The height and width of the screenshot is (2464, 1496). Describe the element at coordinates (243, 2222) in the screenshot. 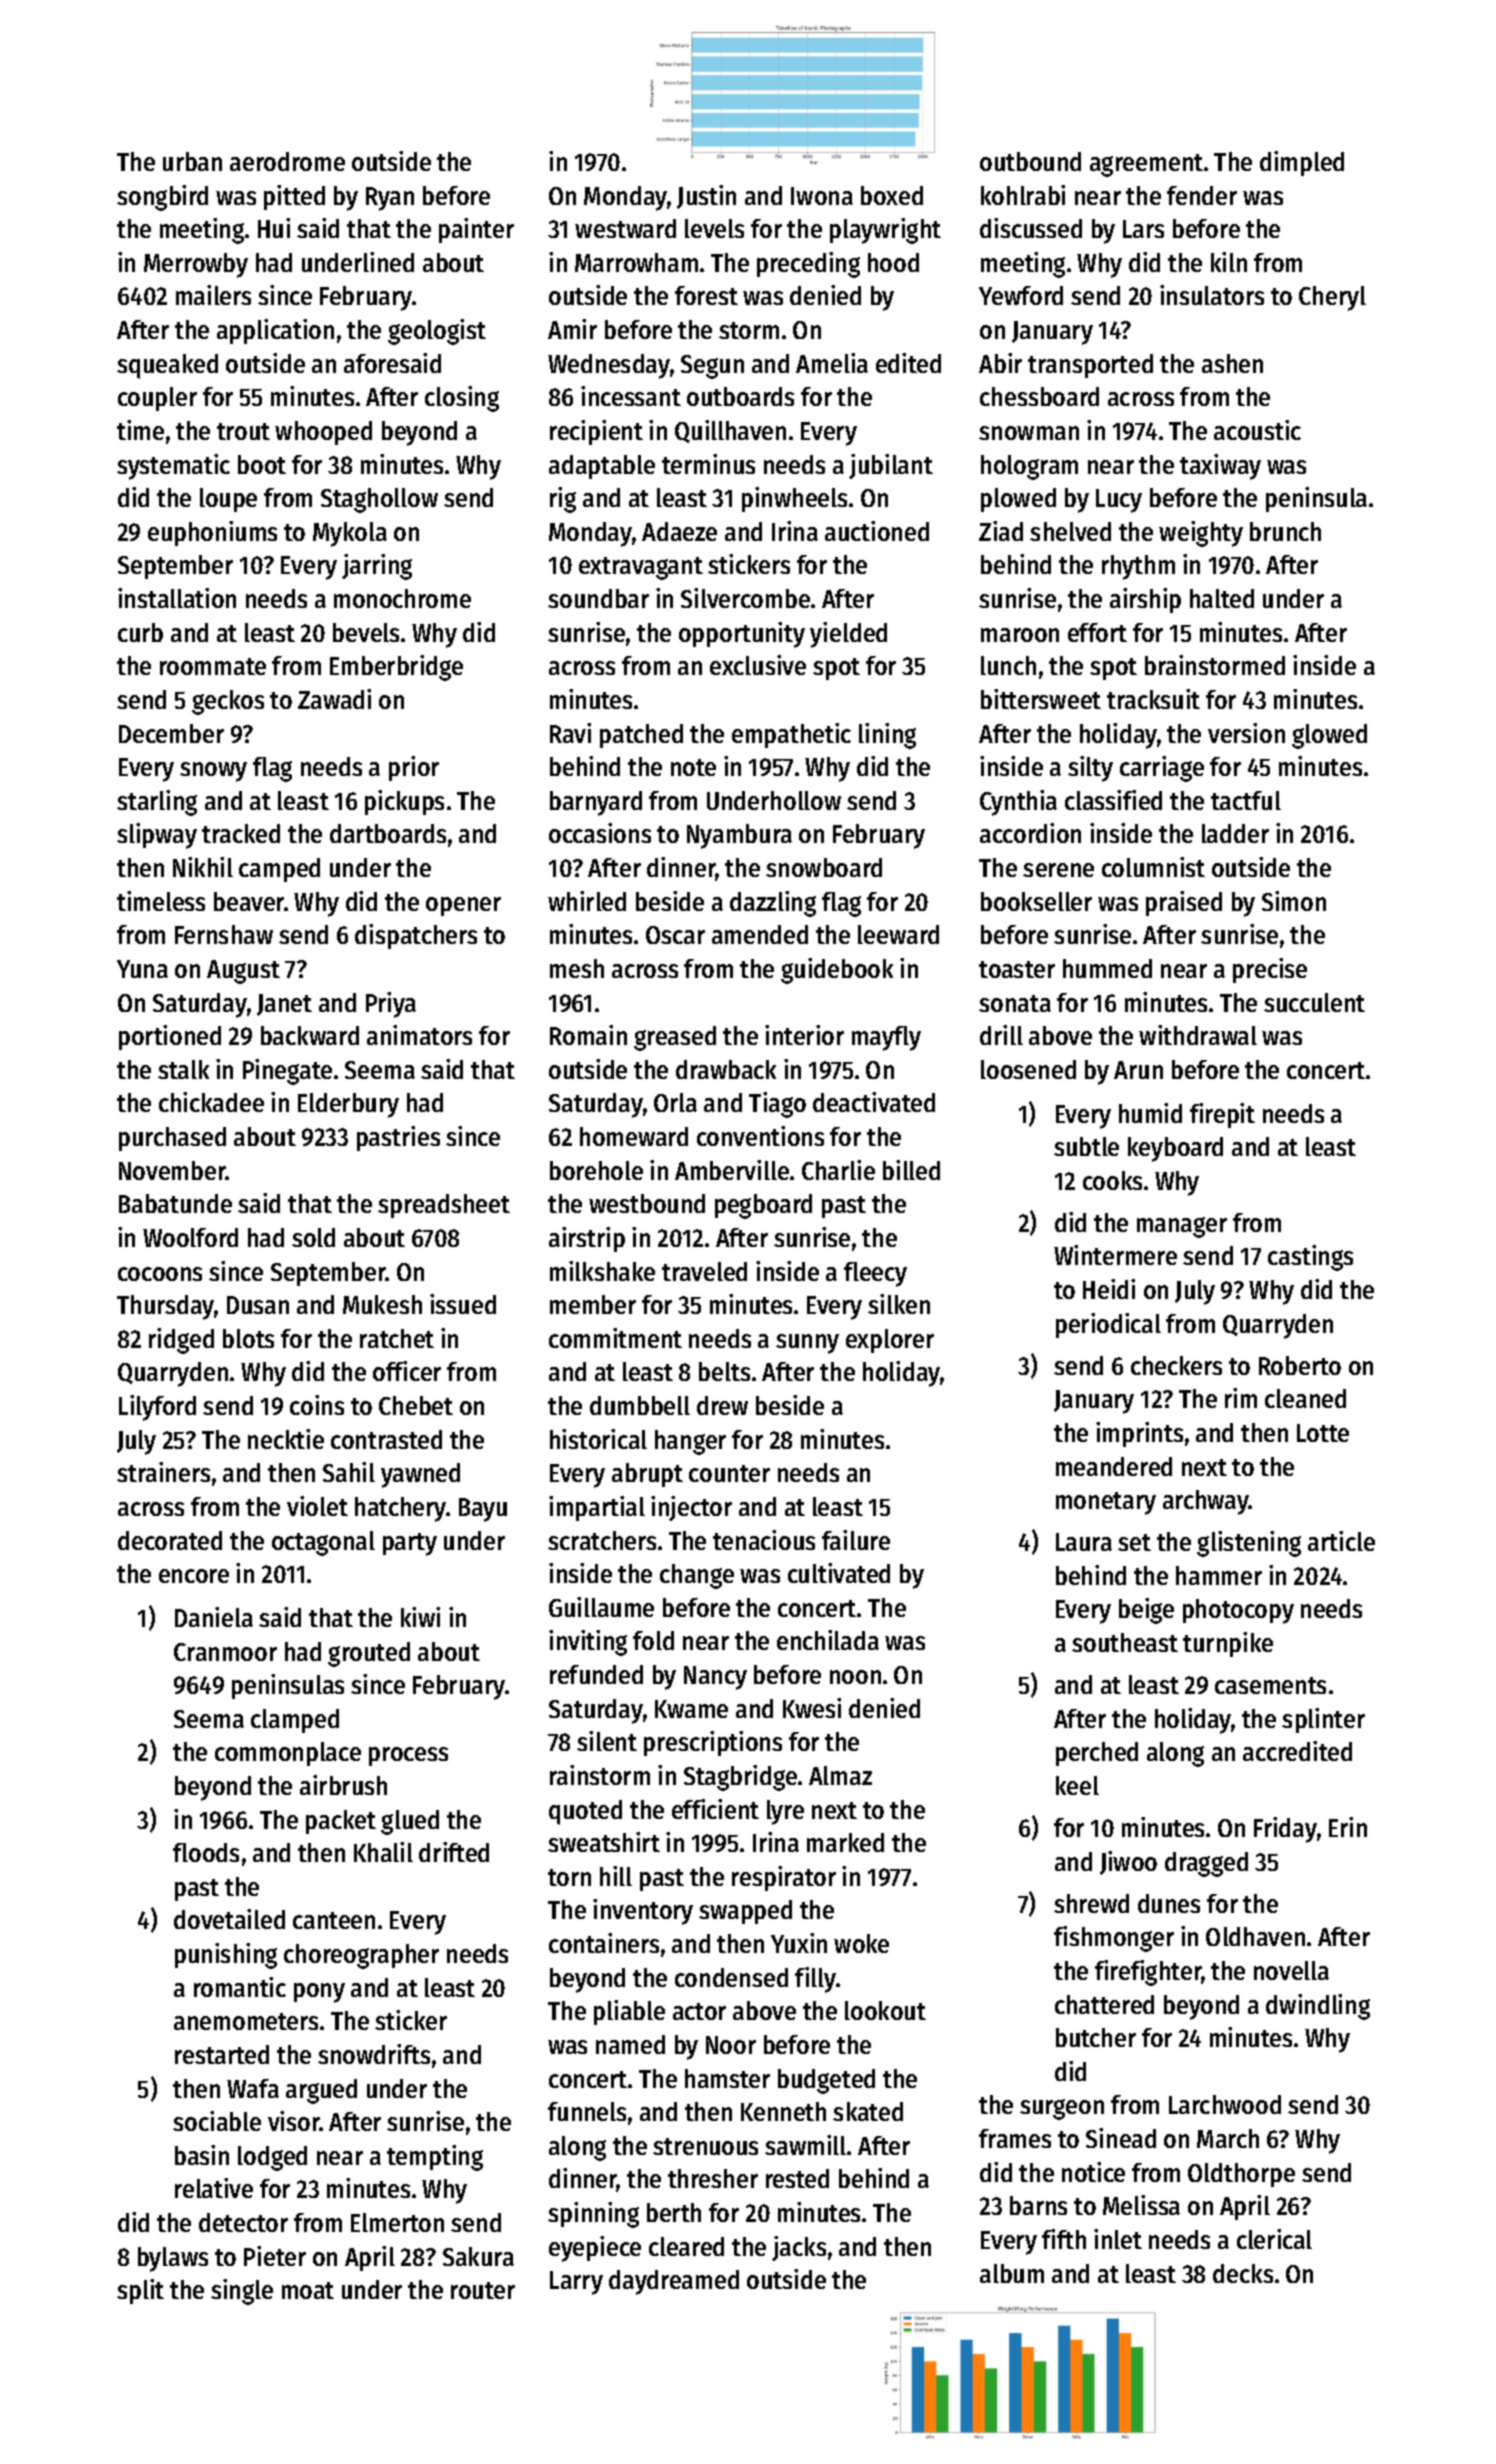

I see `detector` at that location.
